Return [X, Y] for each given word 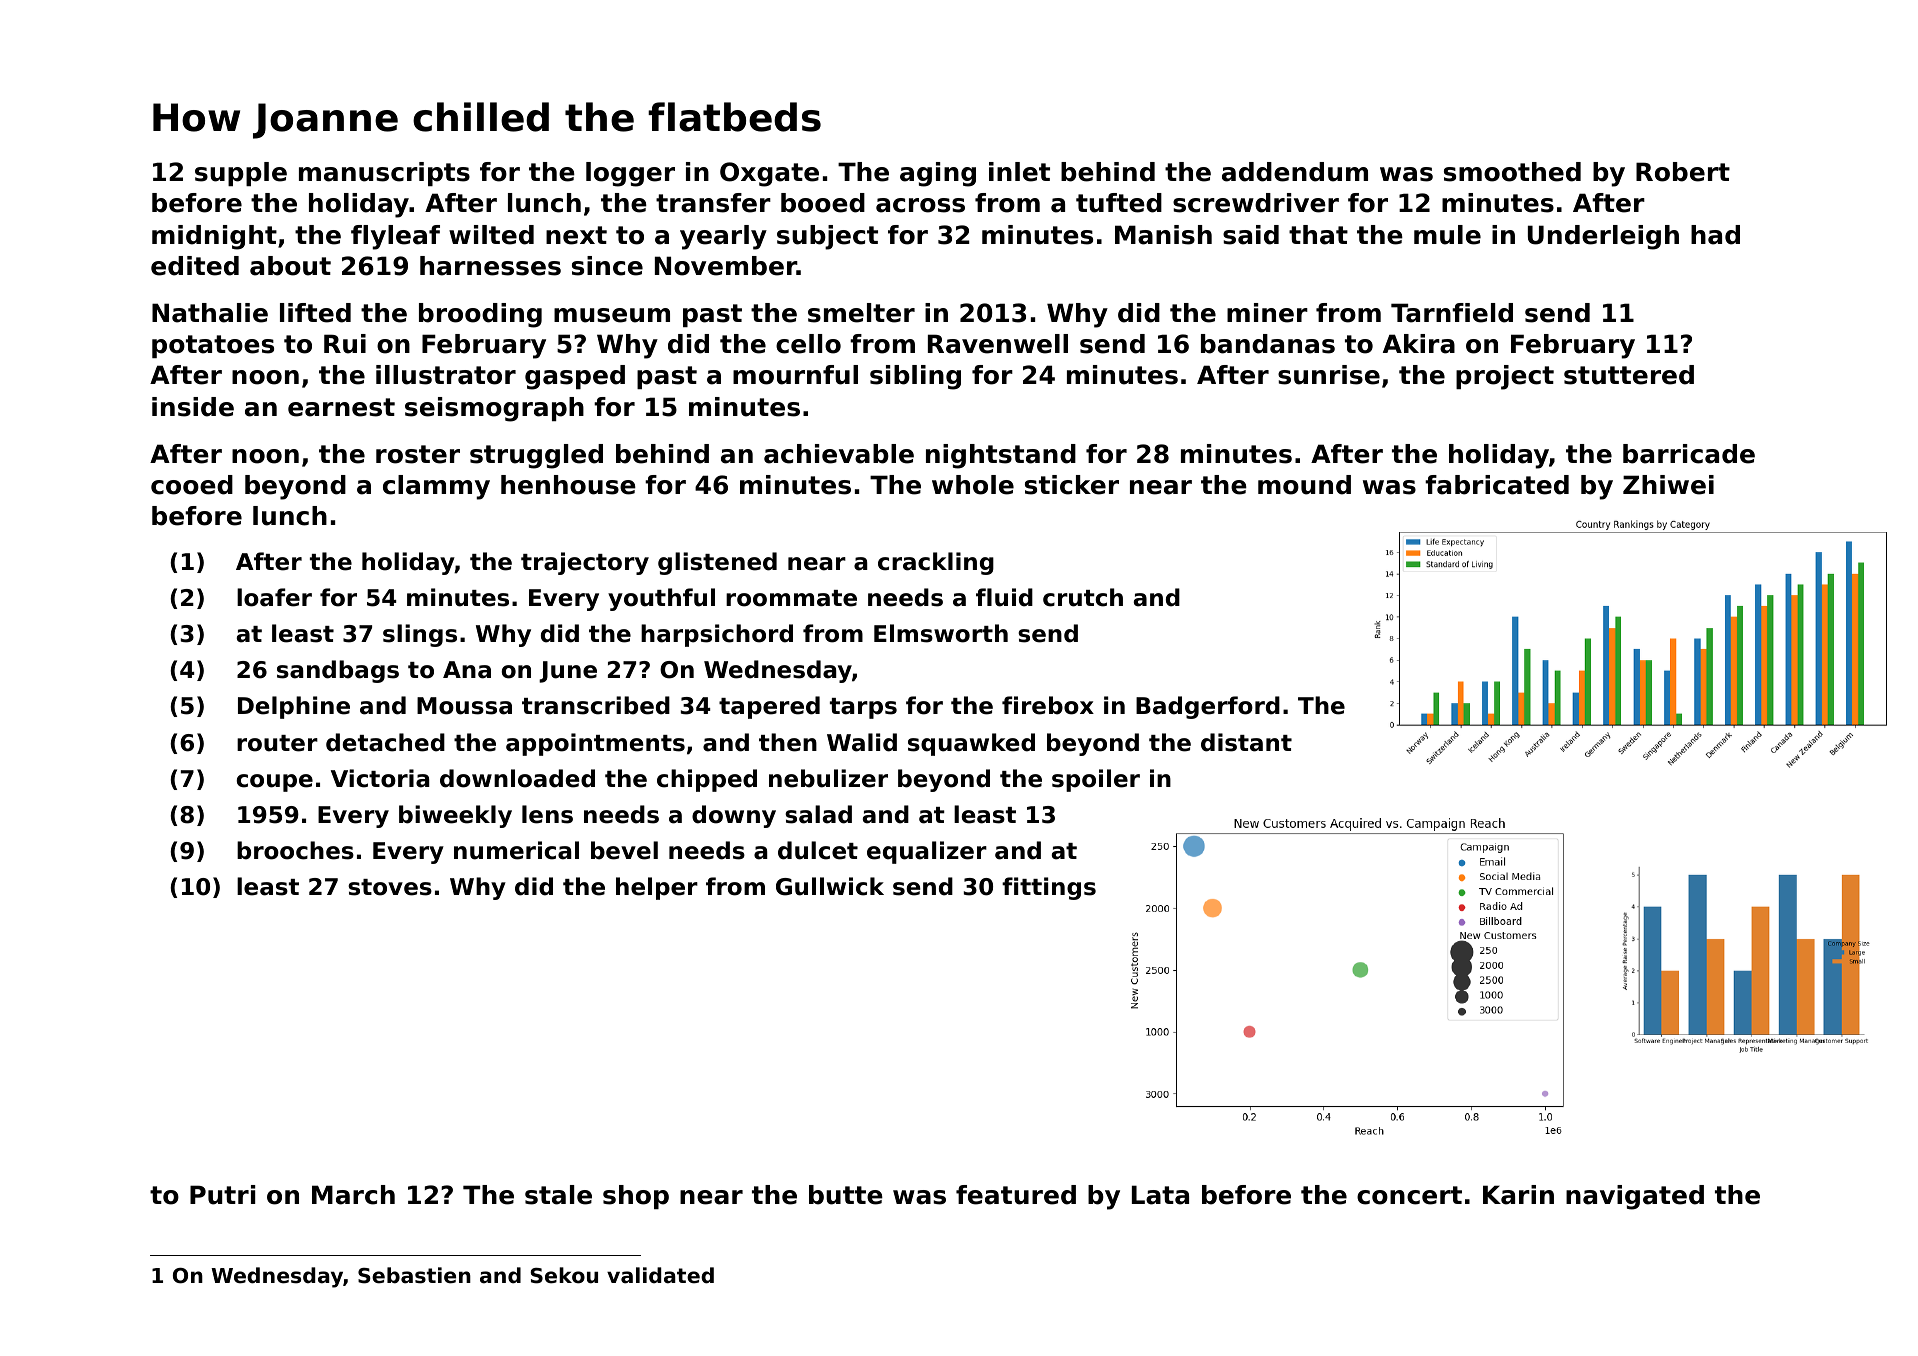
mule [1447, 235]
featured [1016, 1195]
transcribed [596, 705]
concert [1409, 1195]
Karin [1518, 1195]
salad [818, 814]
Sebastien [414, 1275]
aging [938, 174]
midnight [214, 237]
